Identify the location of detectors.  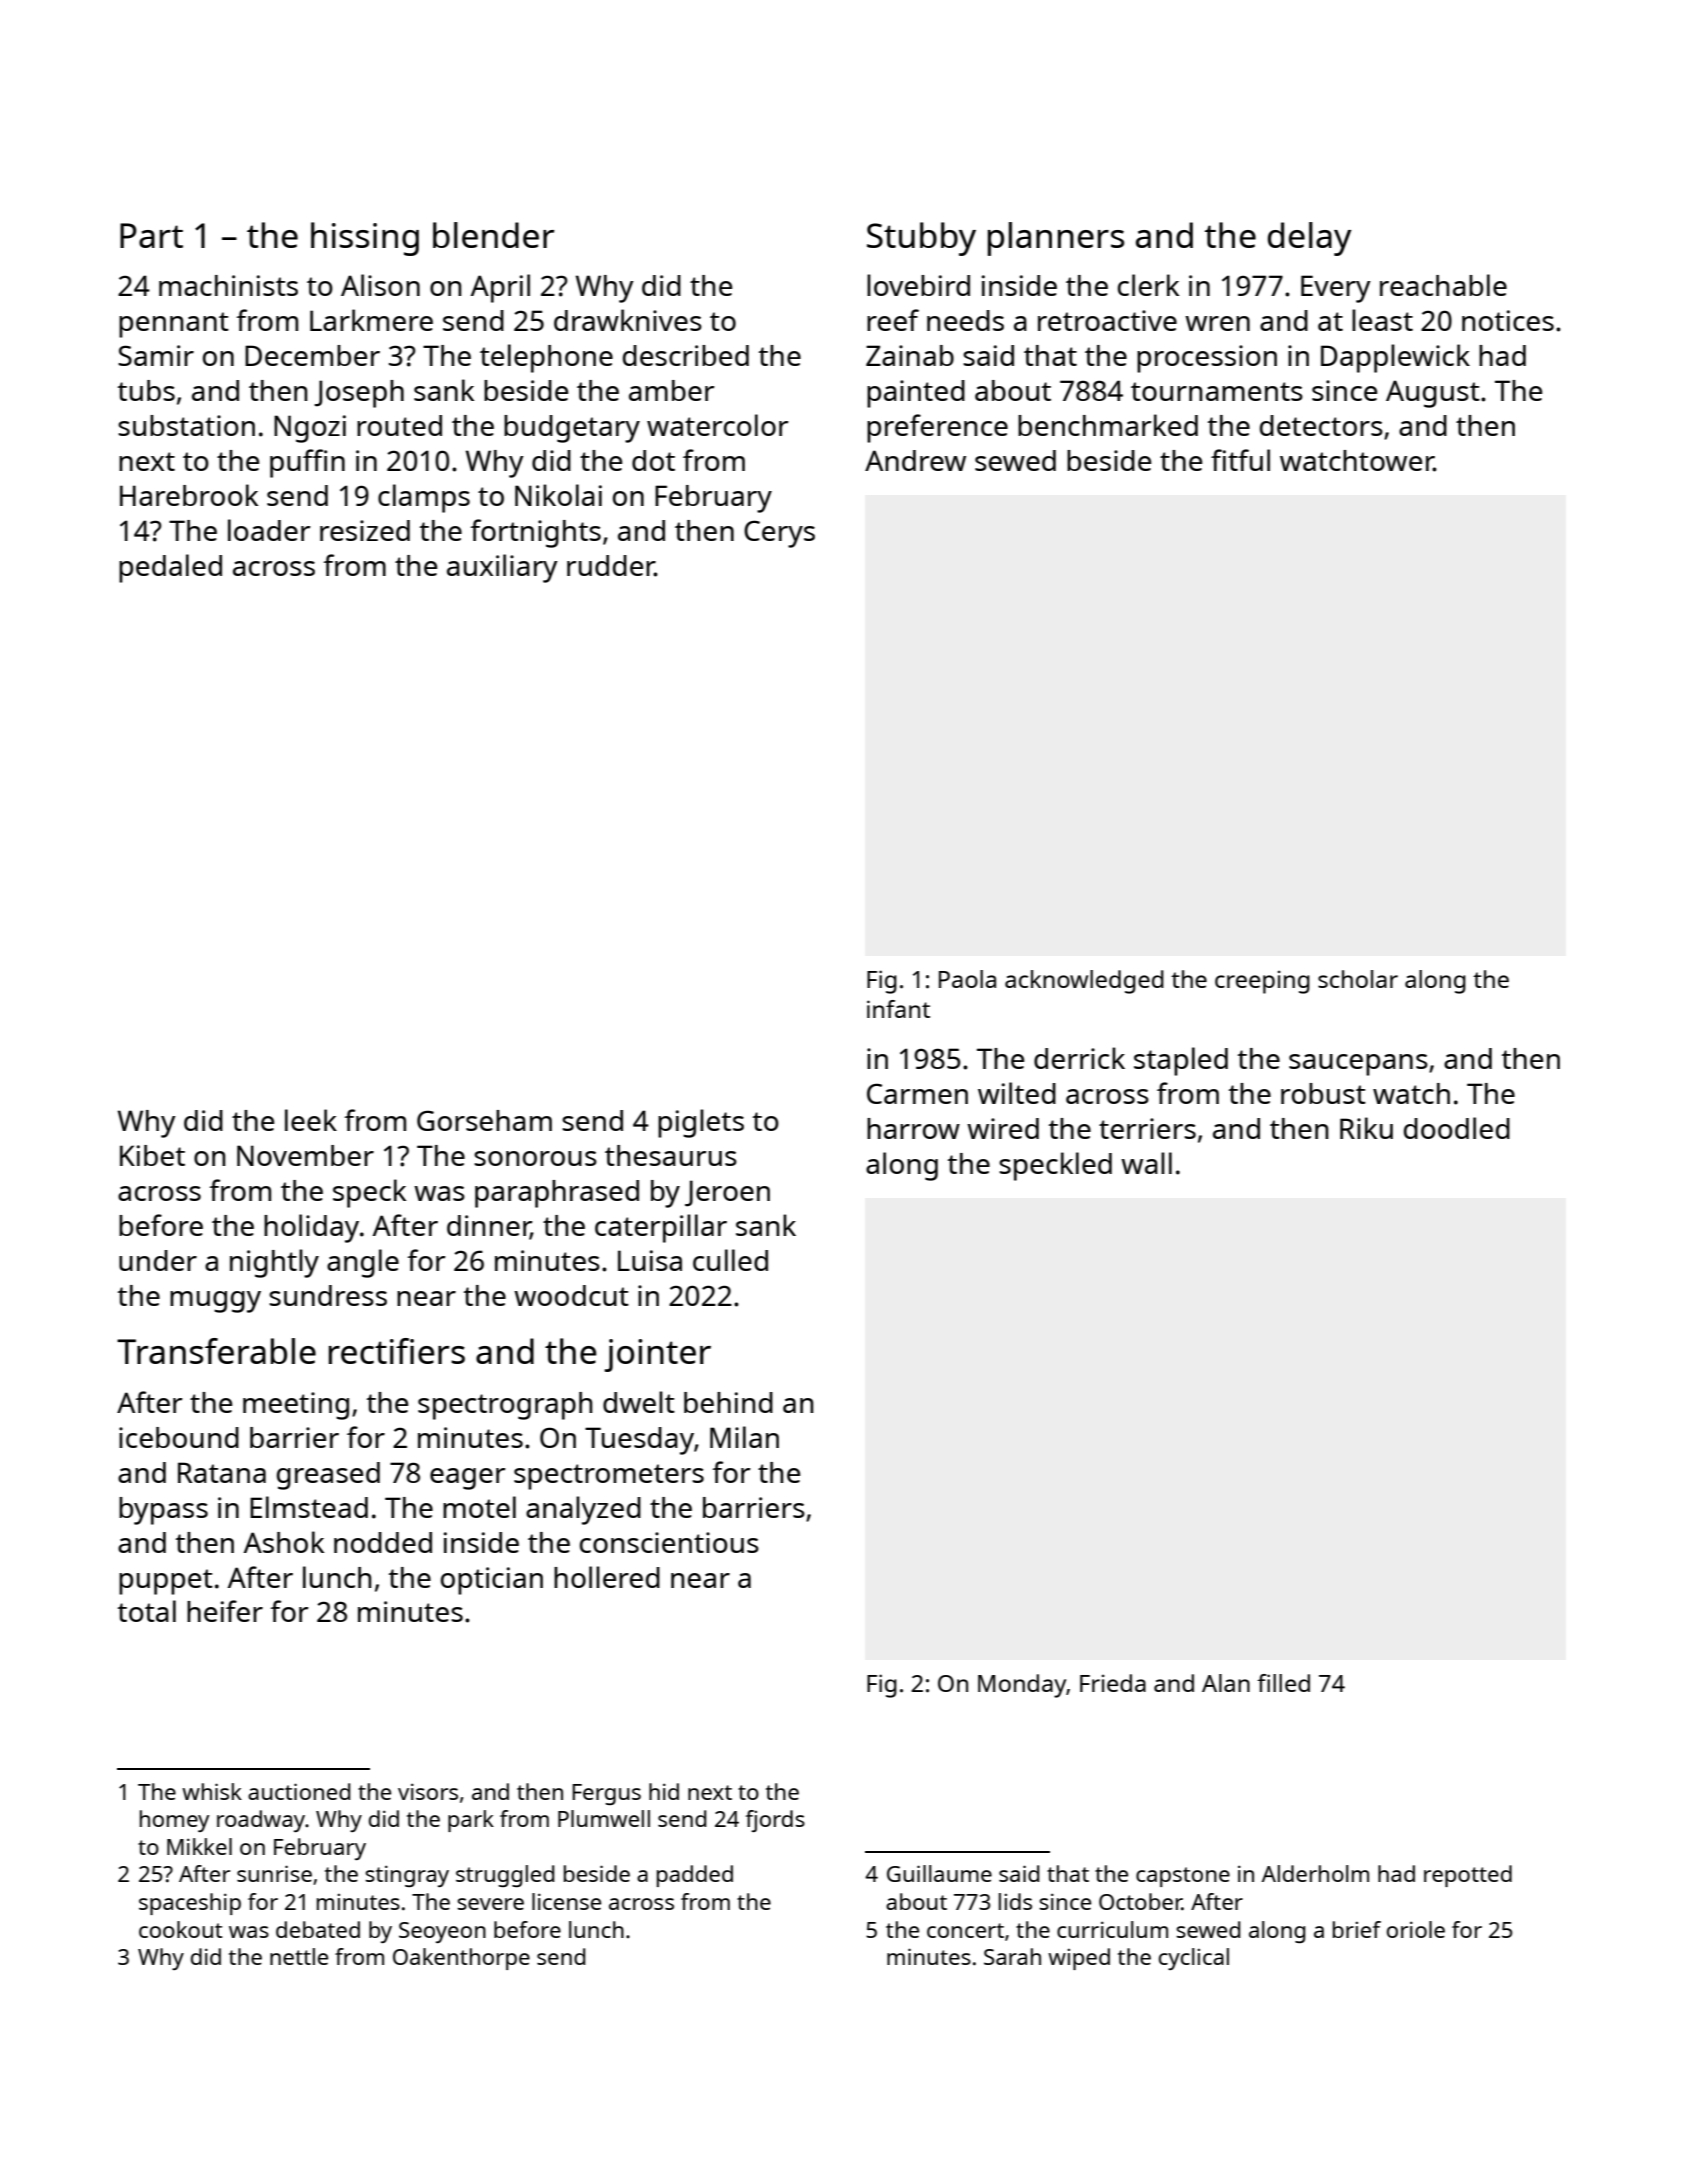
(1321, 425).
